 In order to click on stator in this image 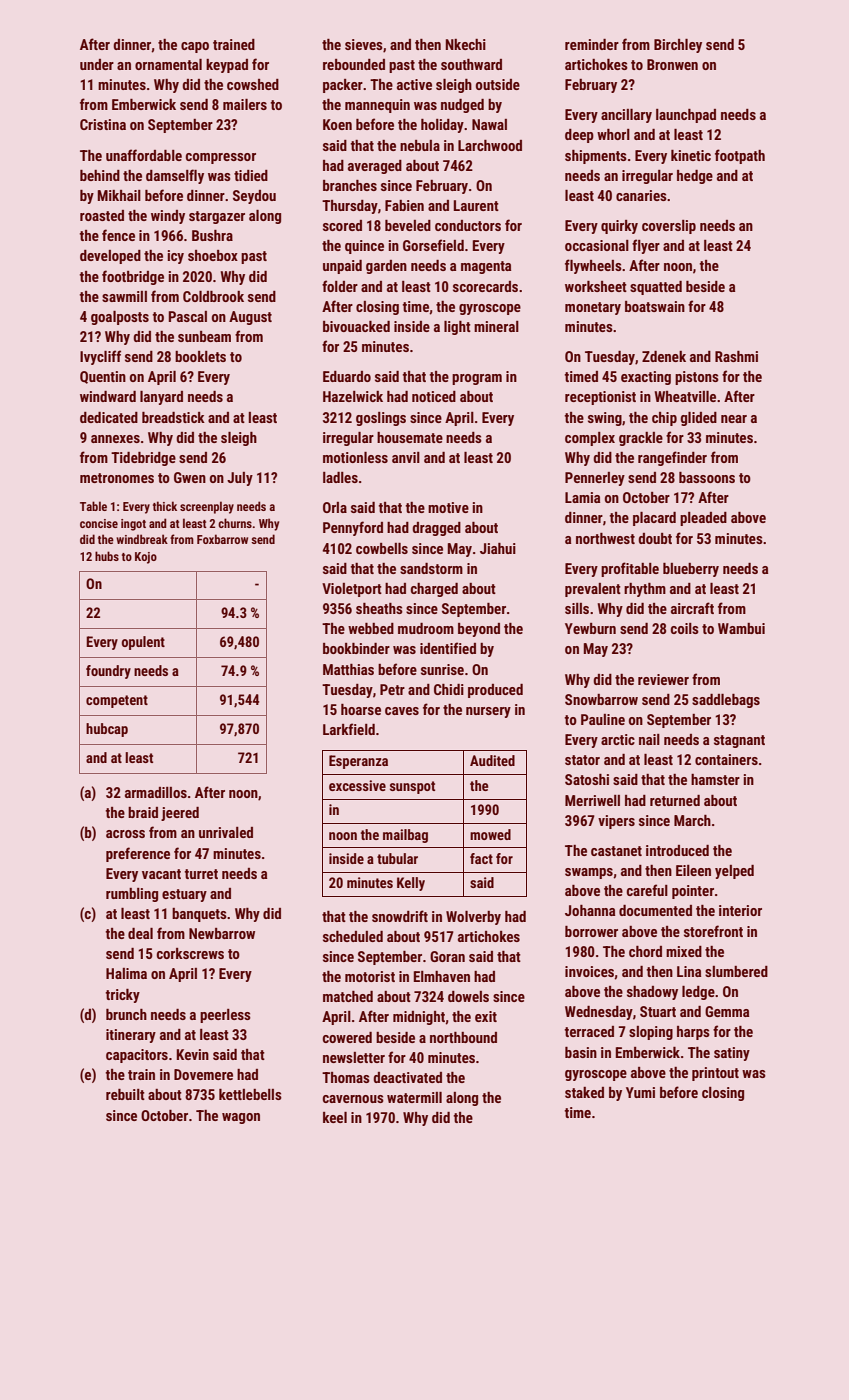, I will do `click(582, 760)`.
